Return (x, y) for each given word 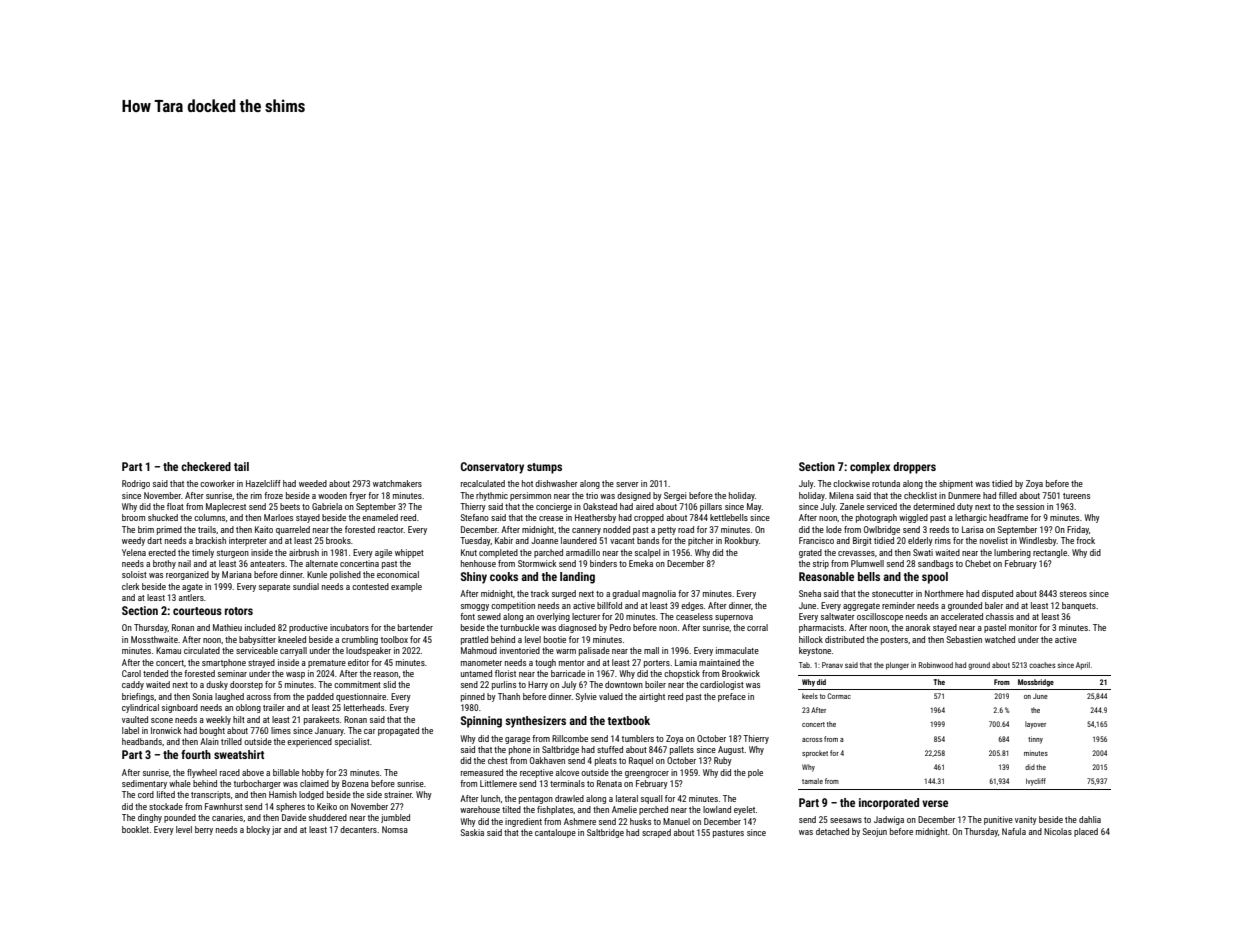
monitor (1023, 627)
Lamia (686, 662)
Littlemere (498, 783)
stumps (544, 468)
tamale (812, 781)
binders (603, 563)
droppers (914, 468)
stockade (166, 806)
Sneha (810, 593)
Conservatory (492, 468)
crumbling (360, 640)
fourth (196, 754)
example (406, 587)
